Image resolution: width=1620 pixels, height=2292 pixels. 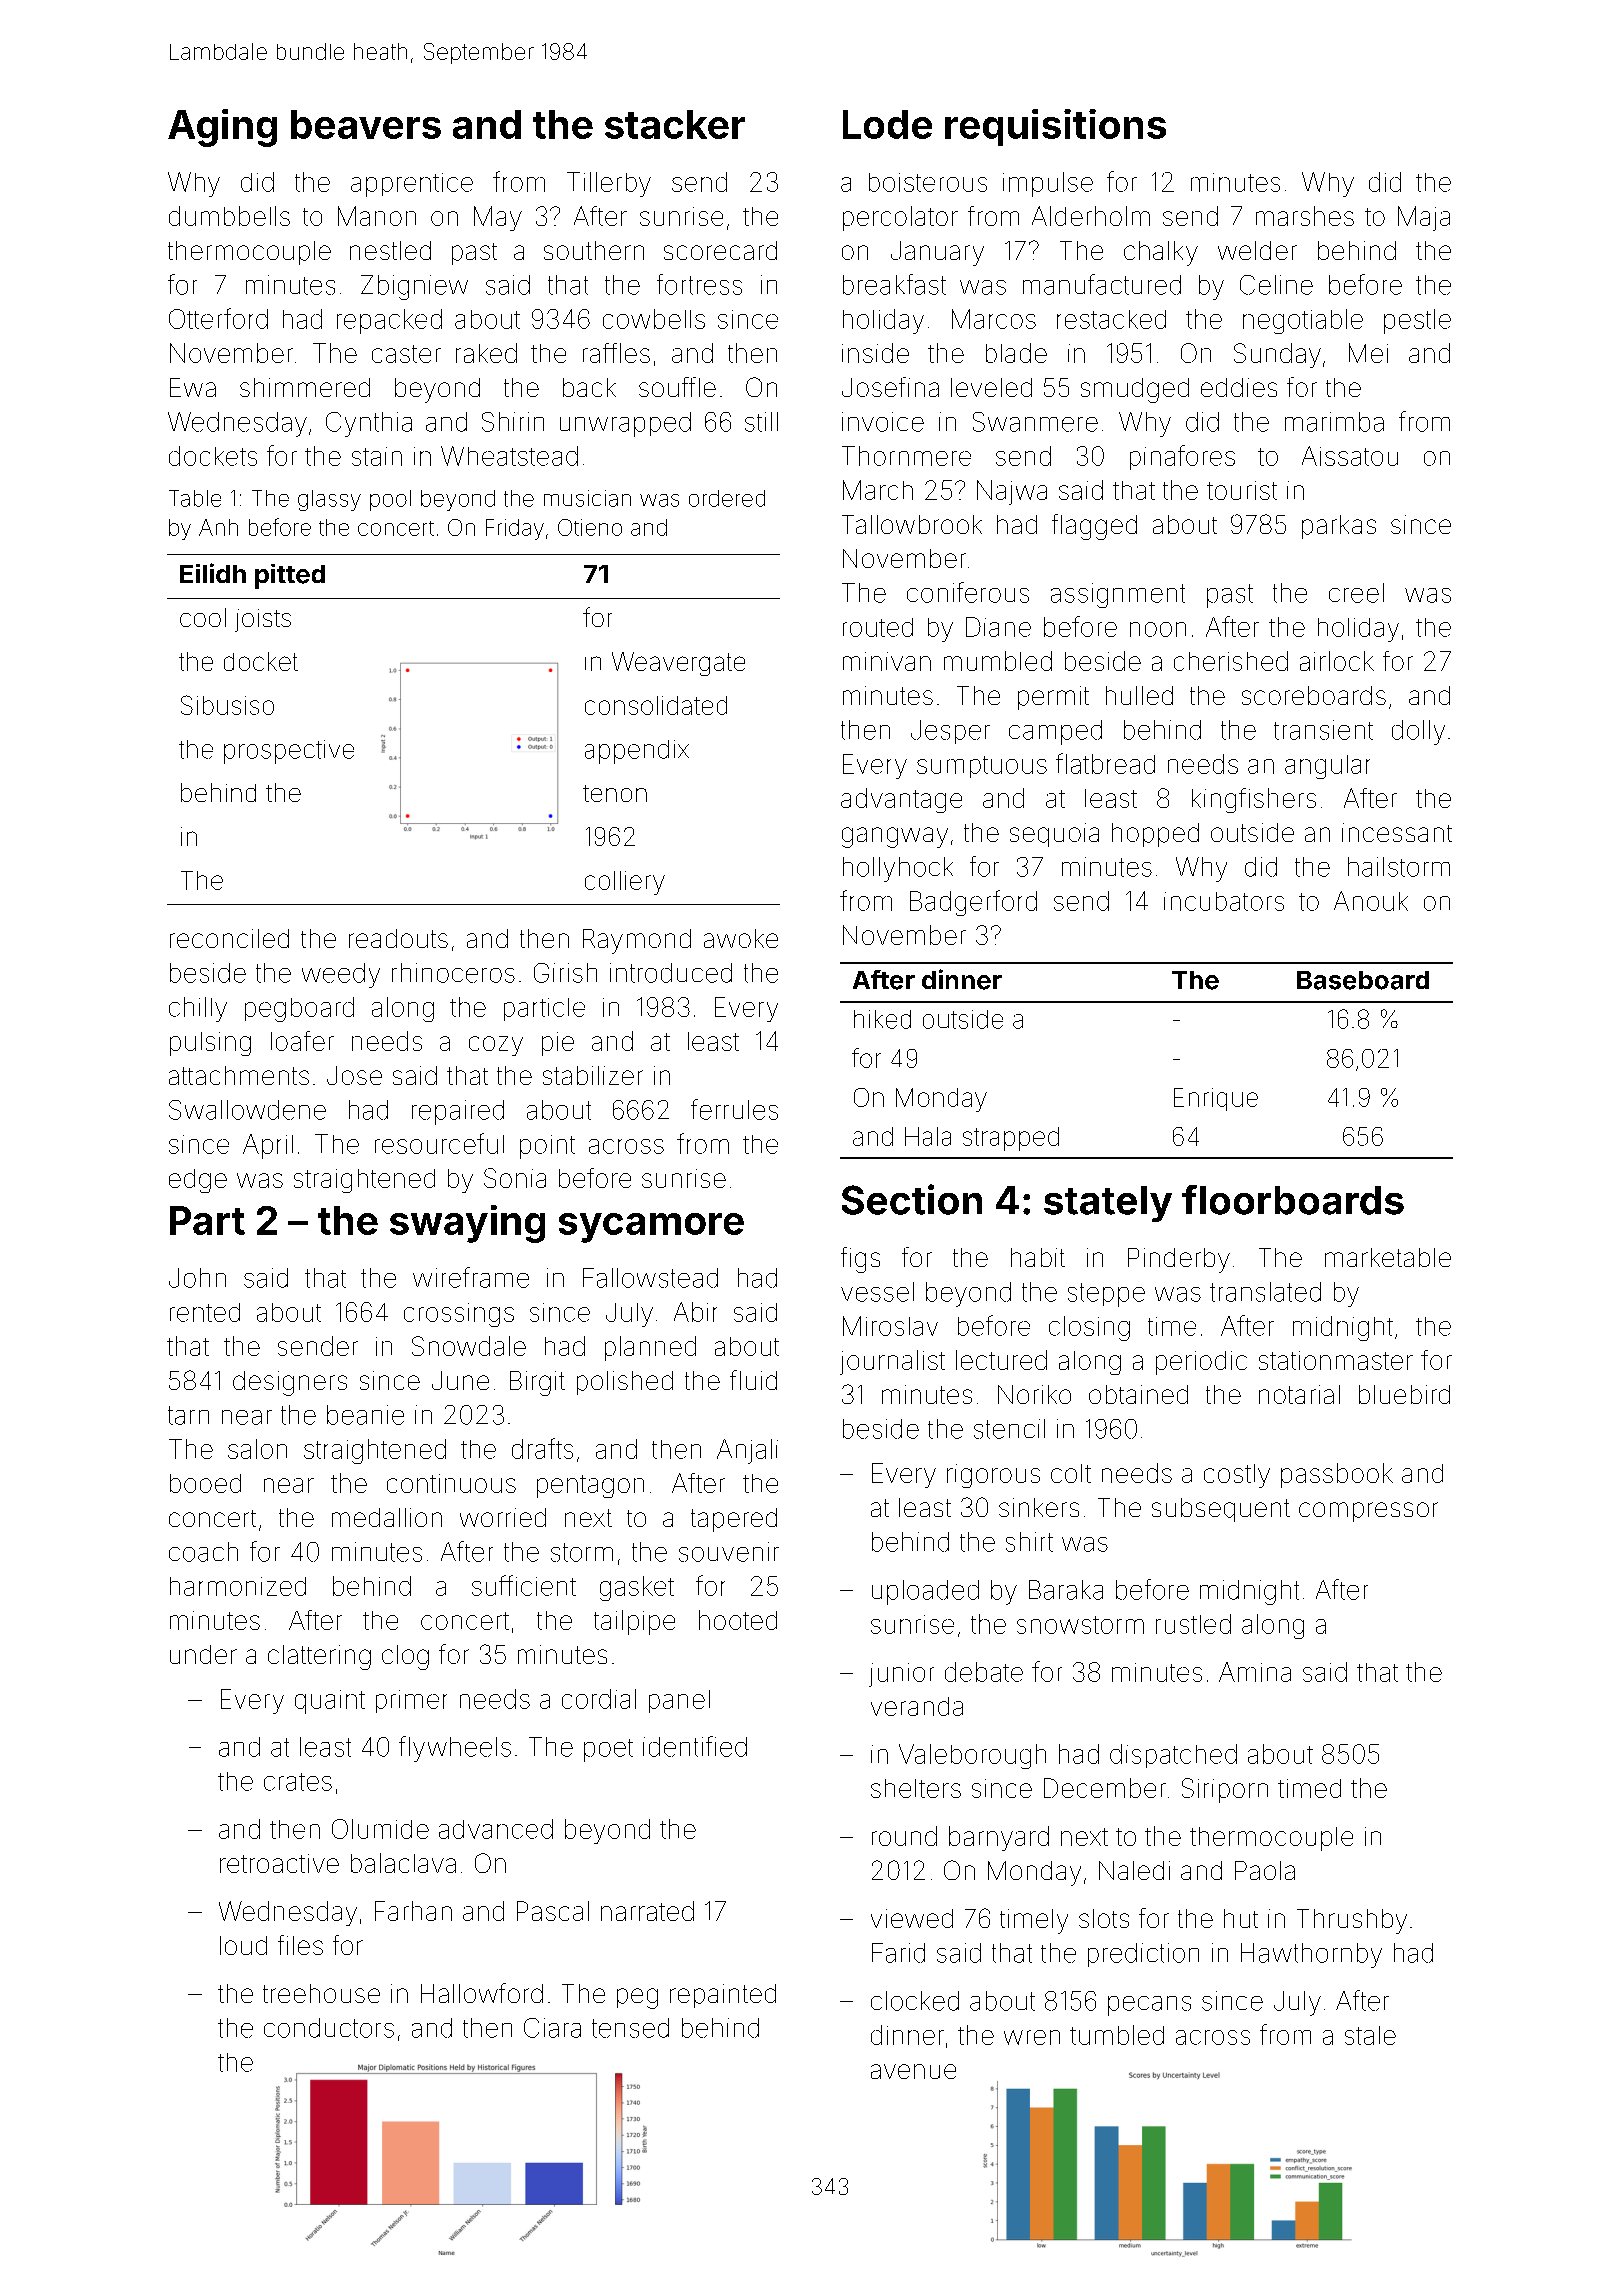 What do you see at coordinates (912, 1199) in the document?
I see `Section` at bounding box center [912, 1199].
